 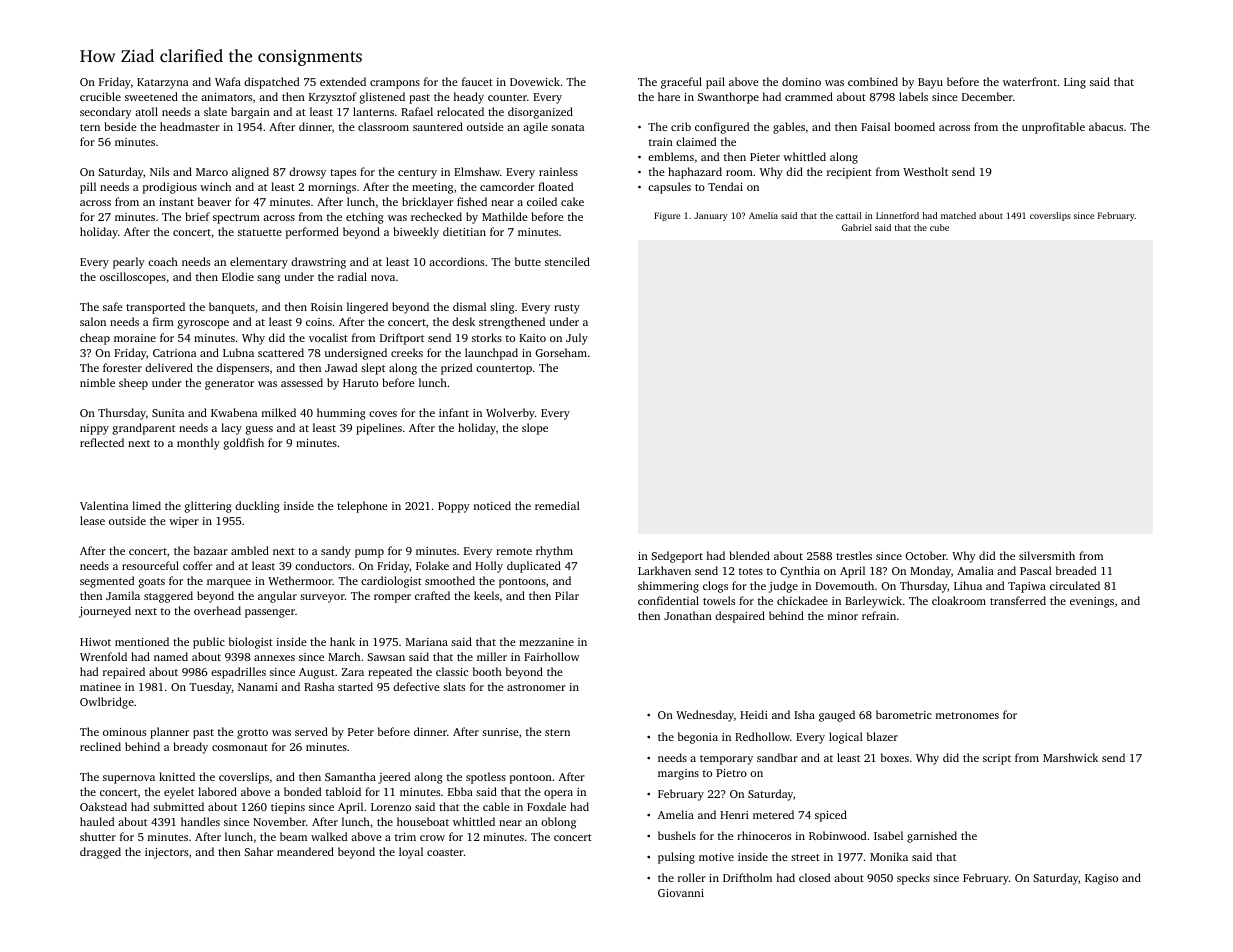 I want to click on reclined, so click(x=100, y=746).
